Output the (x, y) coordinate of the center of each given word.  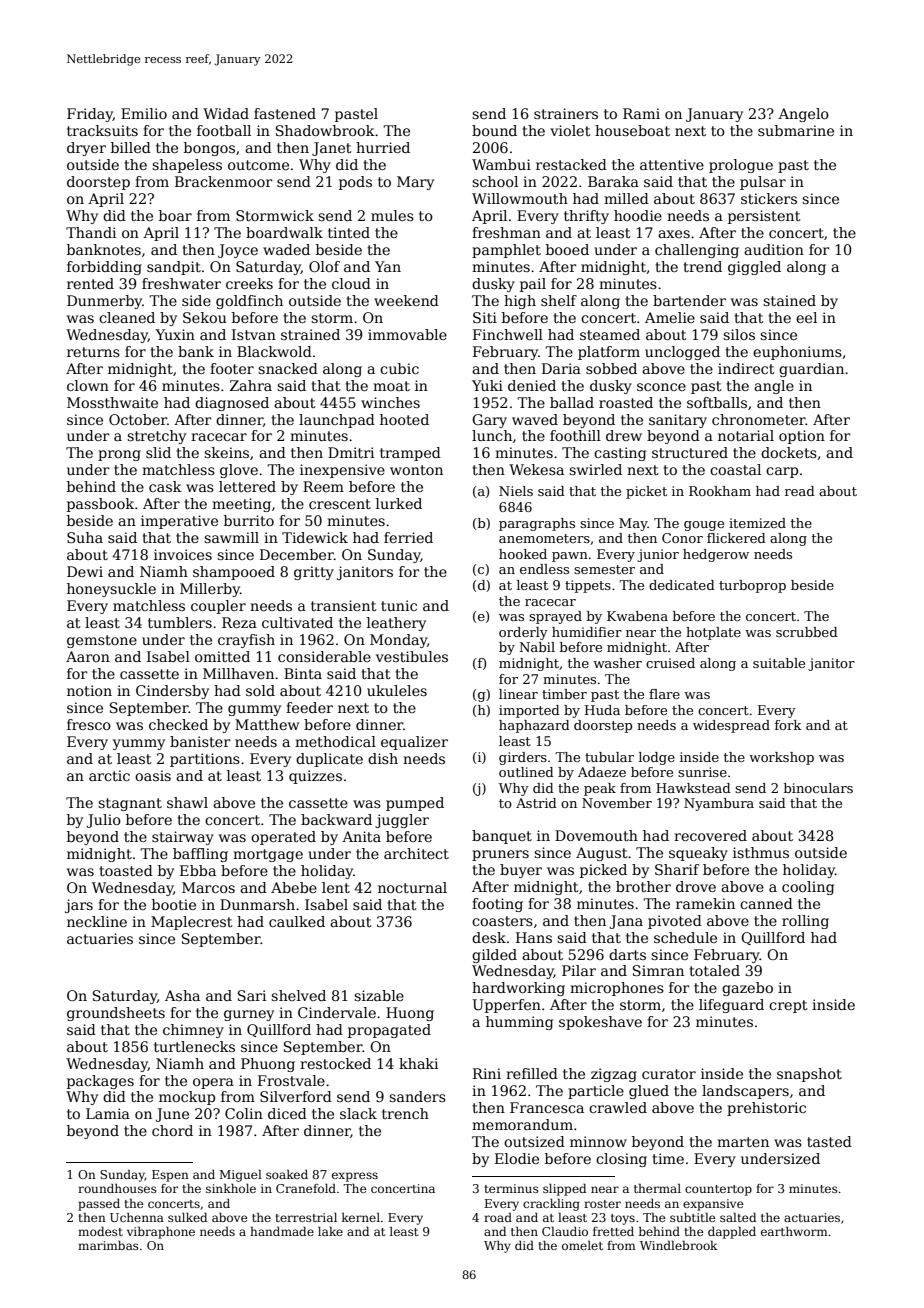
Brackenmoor (224, 181)
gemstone (102, 641)
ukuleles (397, 690)
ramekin (705, 903)
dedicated (682, 585)
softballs (717, 402)
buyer (521, 871)
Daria (561, 368)
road (498, 1217)
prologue (741, 166)
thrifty (586, 217)
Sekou (205, 317)
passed (99, 1205)
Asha (182, 995)
